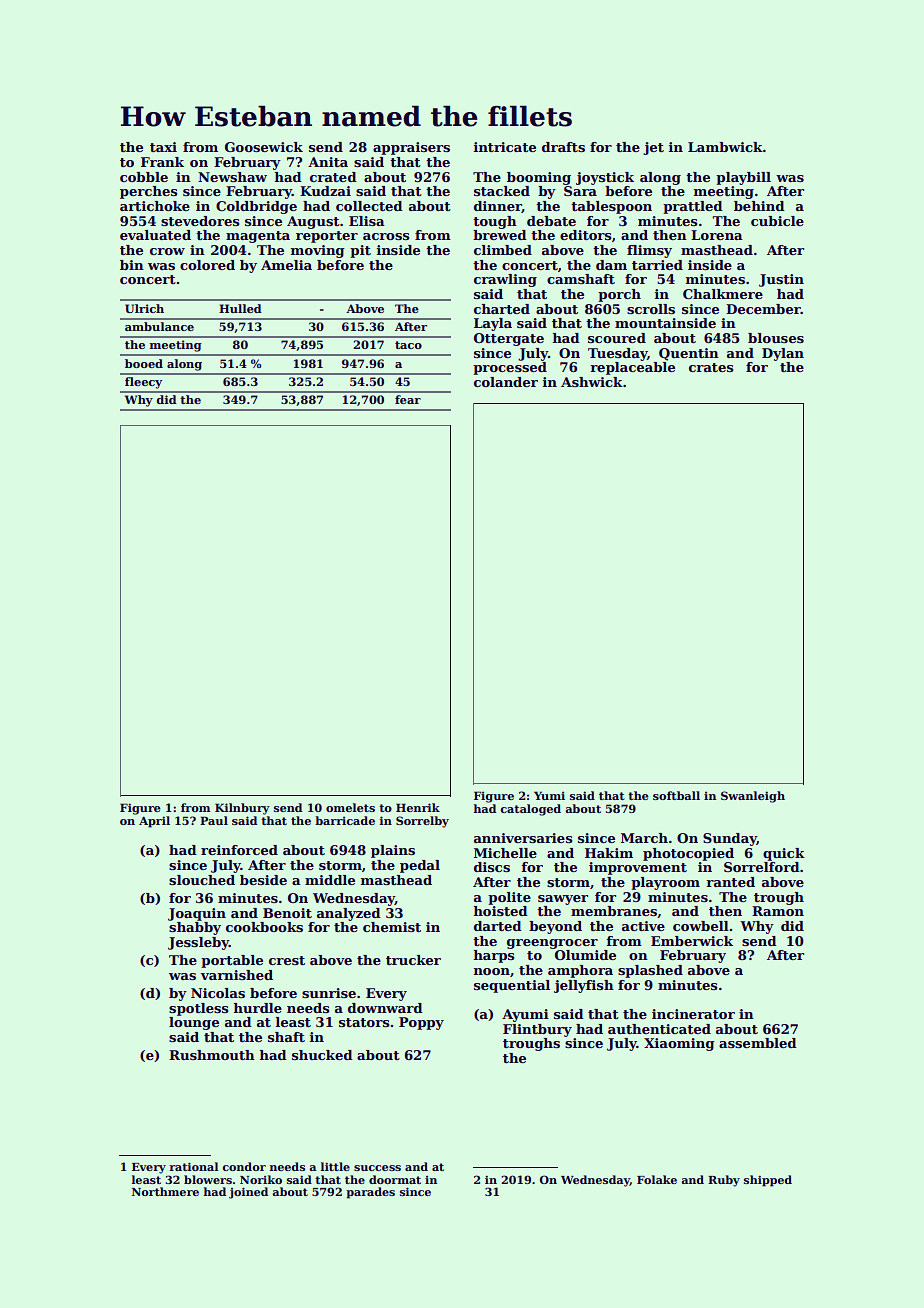  What do you see at coordinates (418, 807) in the image?
I see `Henrik` at bounding box center [418, 807].
